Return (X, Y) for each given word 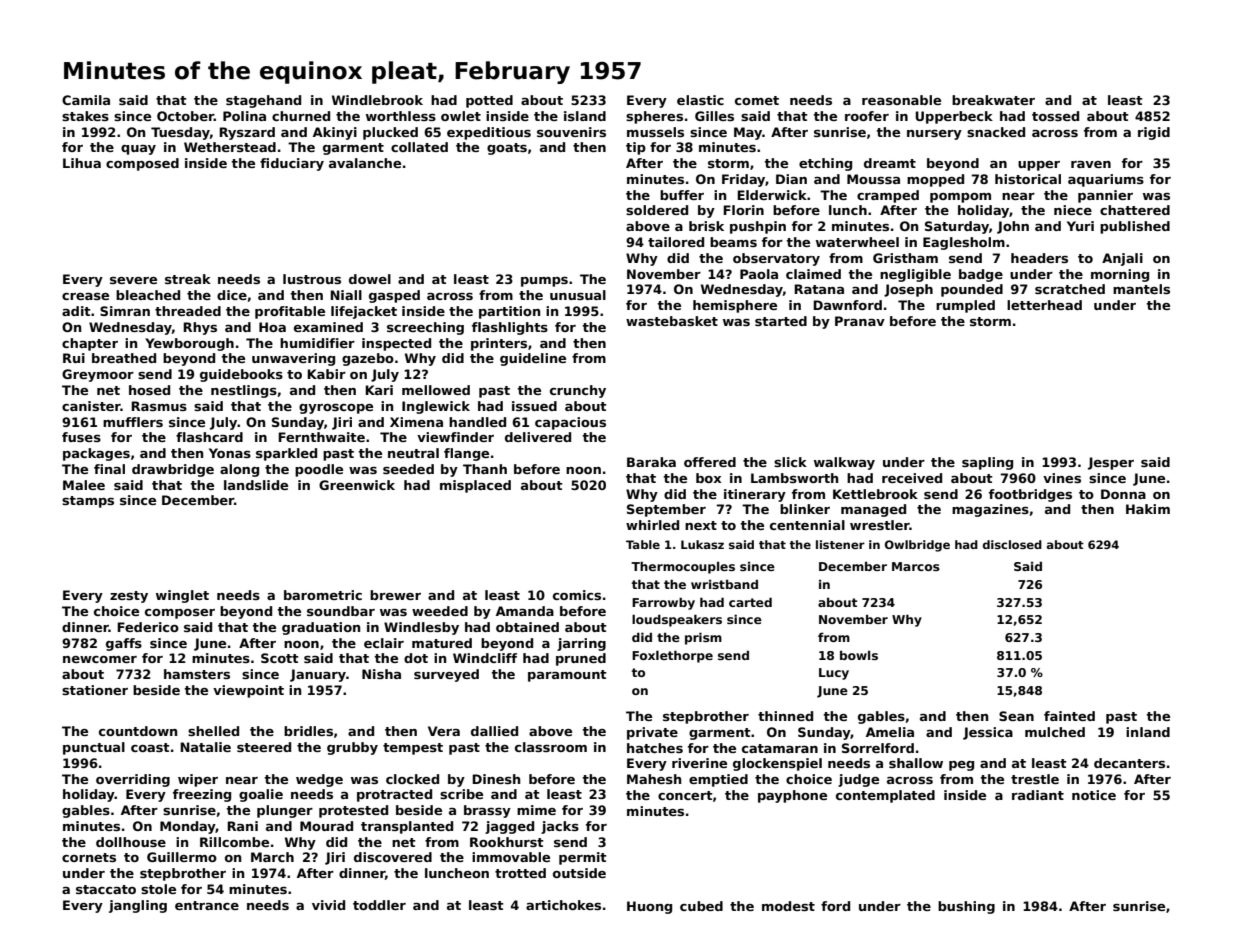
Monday (188, 827)
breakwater (993, 100)
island (585, 116)
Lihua (82, 163)
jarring (581, 644)
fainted (1069, 716)
